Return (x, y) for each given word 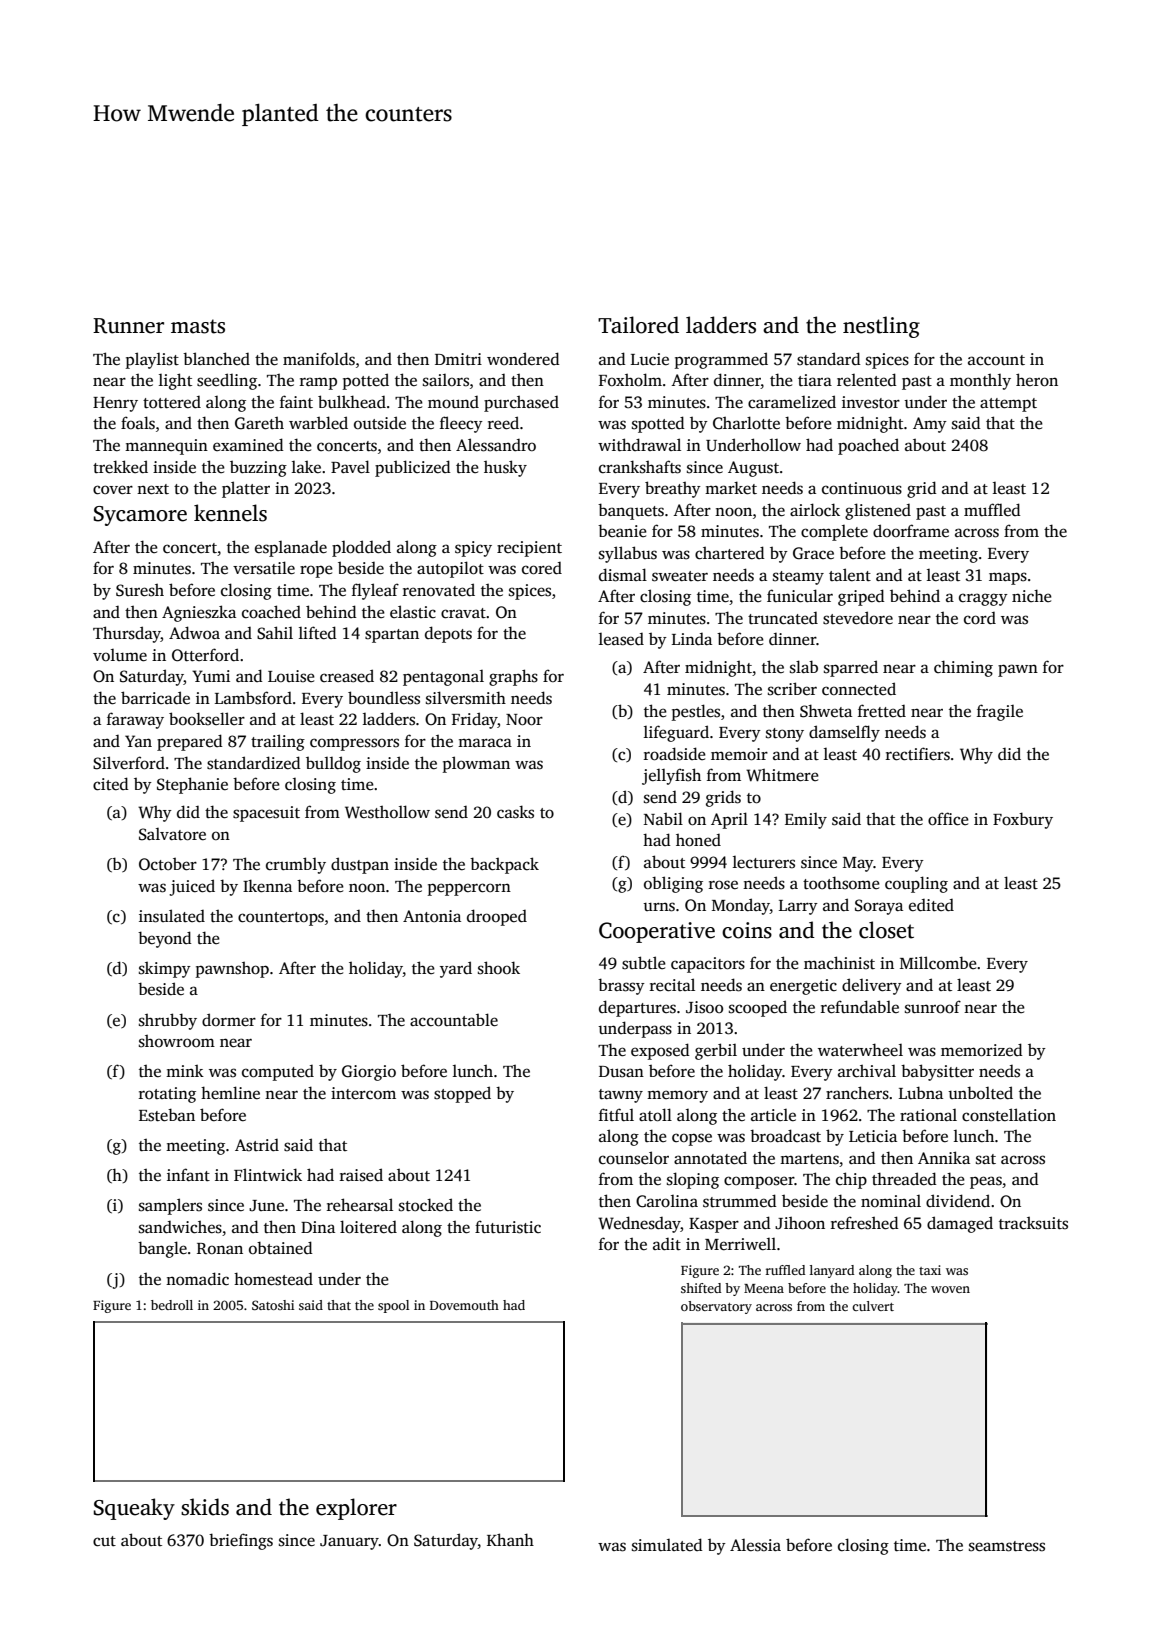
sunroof (933, 1007)
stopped (462, 1094)
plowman (476, 764)
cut (104, 1541)
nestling (881, 327)
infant (188, 1174)
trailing (278, 742)
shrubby (168, 1021)
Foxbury (1023, 820)
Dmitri (458, 359)
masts (198, 326)
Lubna (921, 1092)
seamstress (1007, 1546)
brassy (621, 986)
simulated (667, 1545)
